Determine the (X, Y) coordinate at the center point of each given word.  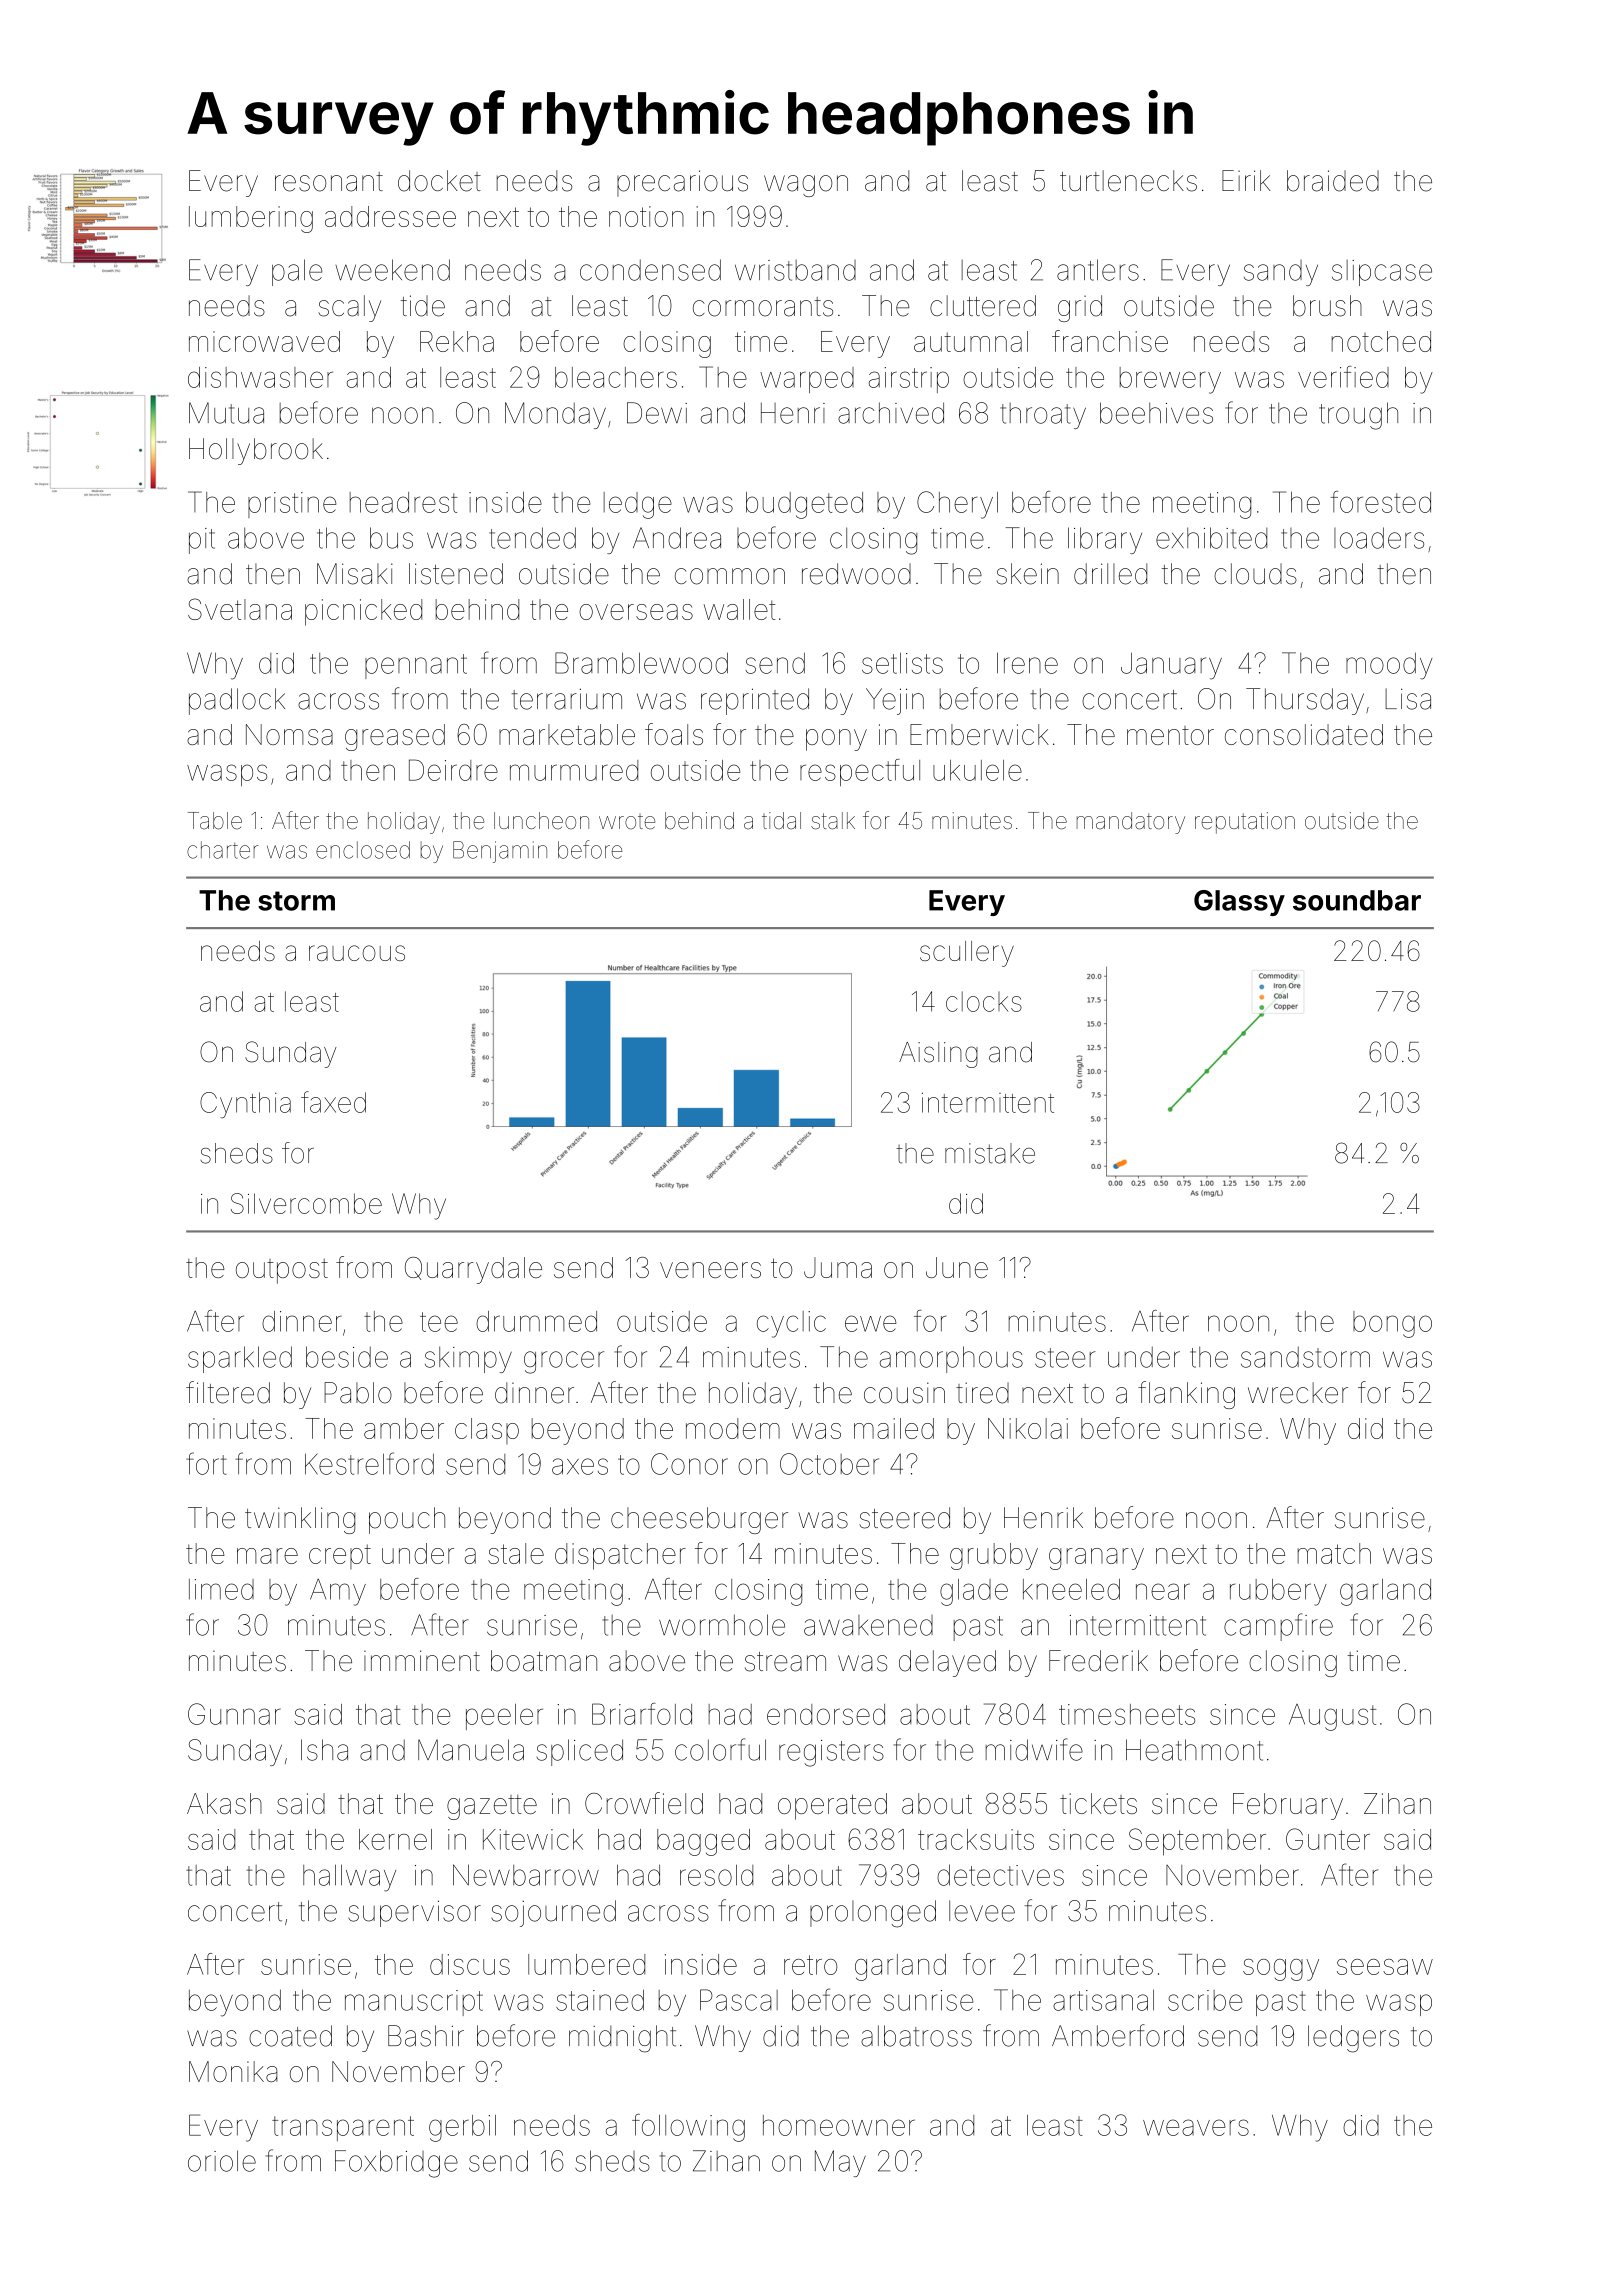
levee (982, 1911)
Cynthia (245, 1105)
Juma (838, 1267)
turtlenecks (1128, 181)
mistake (990, 1153)
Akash (224, 1803)
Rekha (457, 341)
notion (646, 216)
